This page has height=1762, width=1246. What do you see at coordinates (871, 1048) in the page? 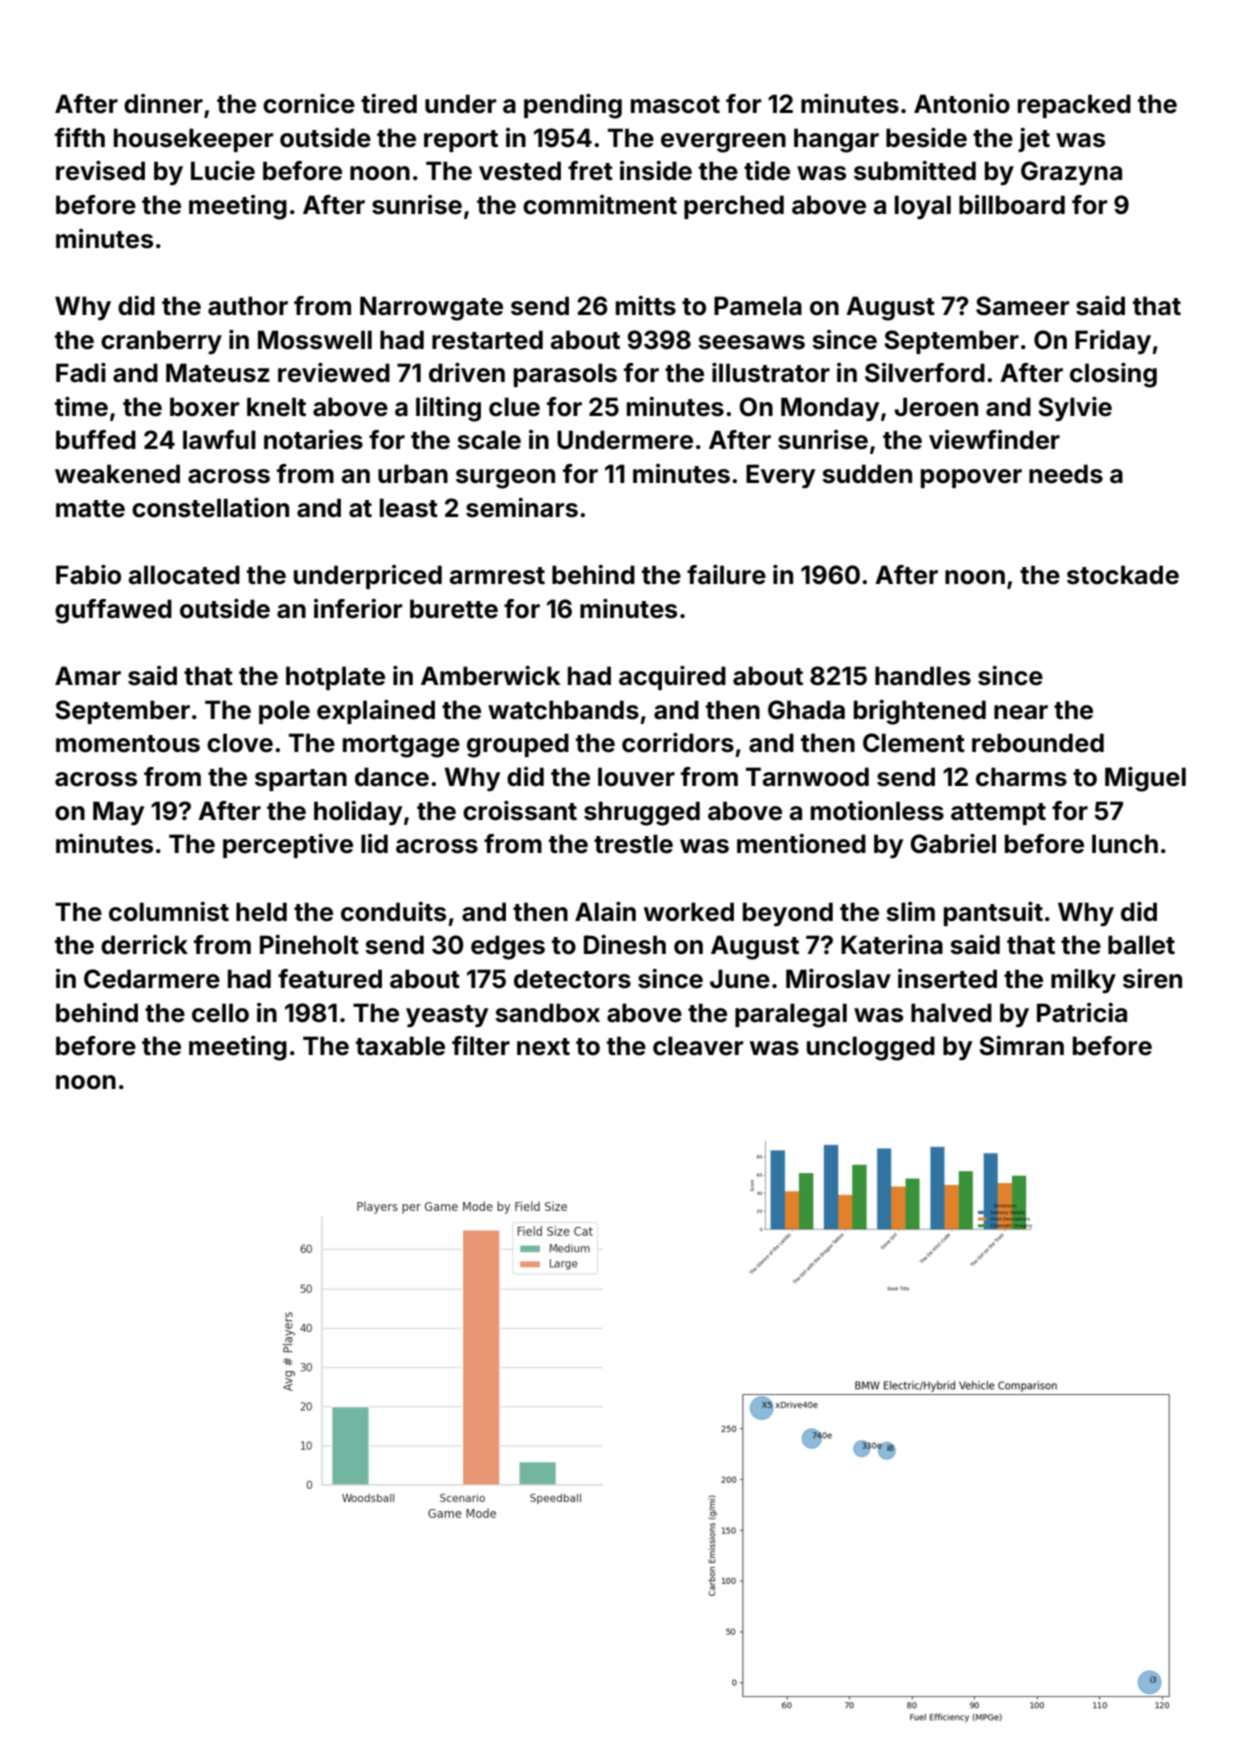
I see `unclogged` at bounding box center [871, 1048].
